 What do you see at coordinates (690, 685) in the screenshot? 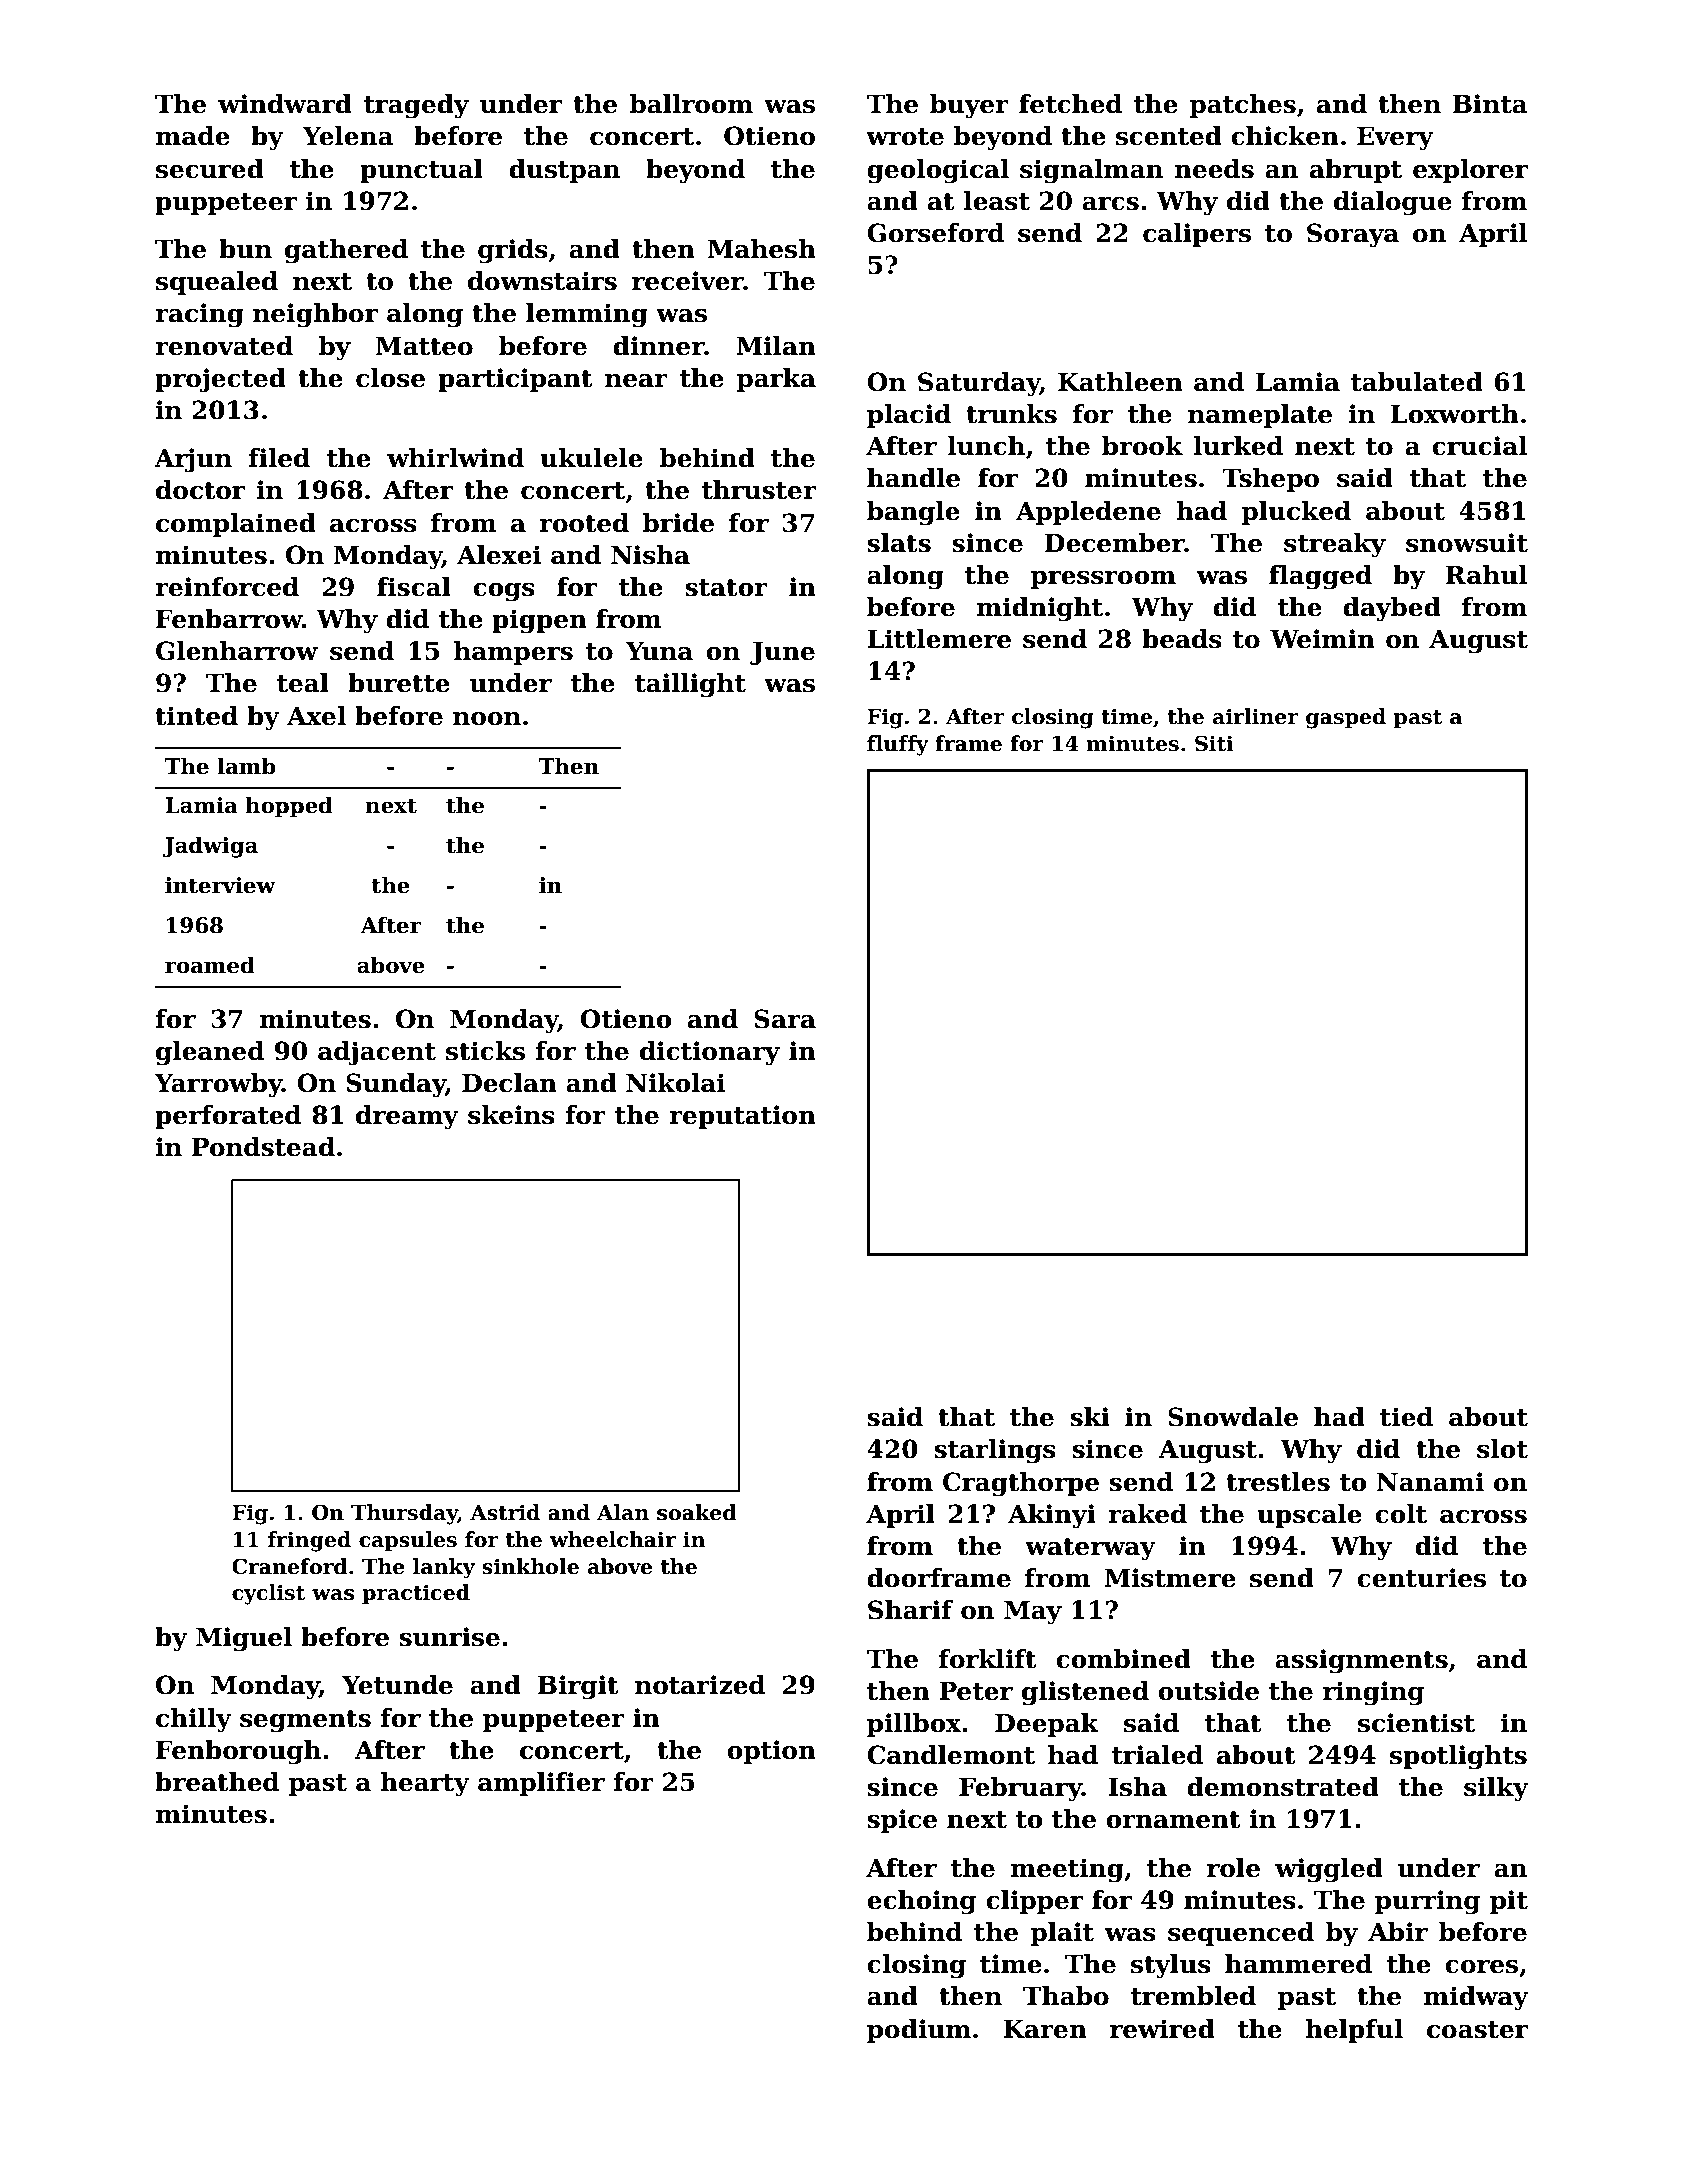
I see `taillight` at bounding box center [690, 685].
